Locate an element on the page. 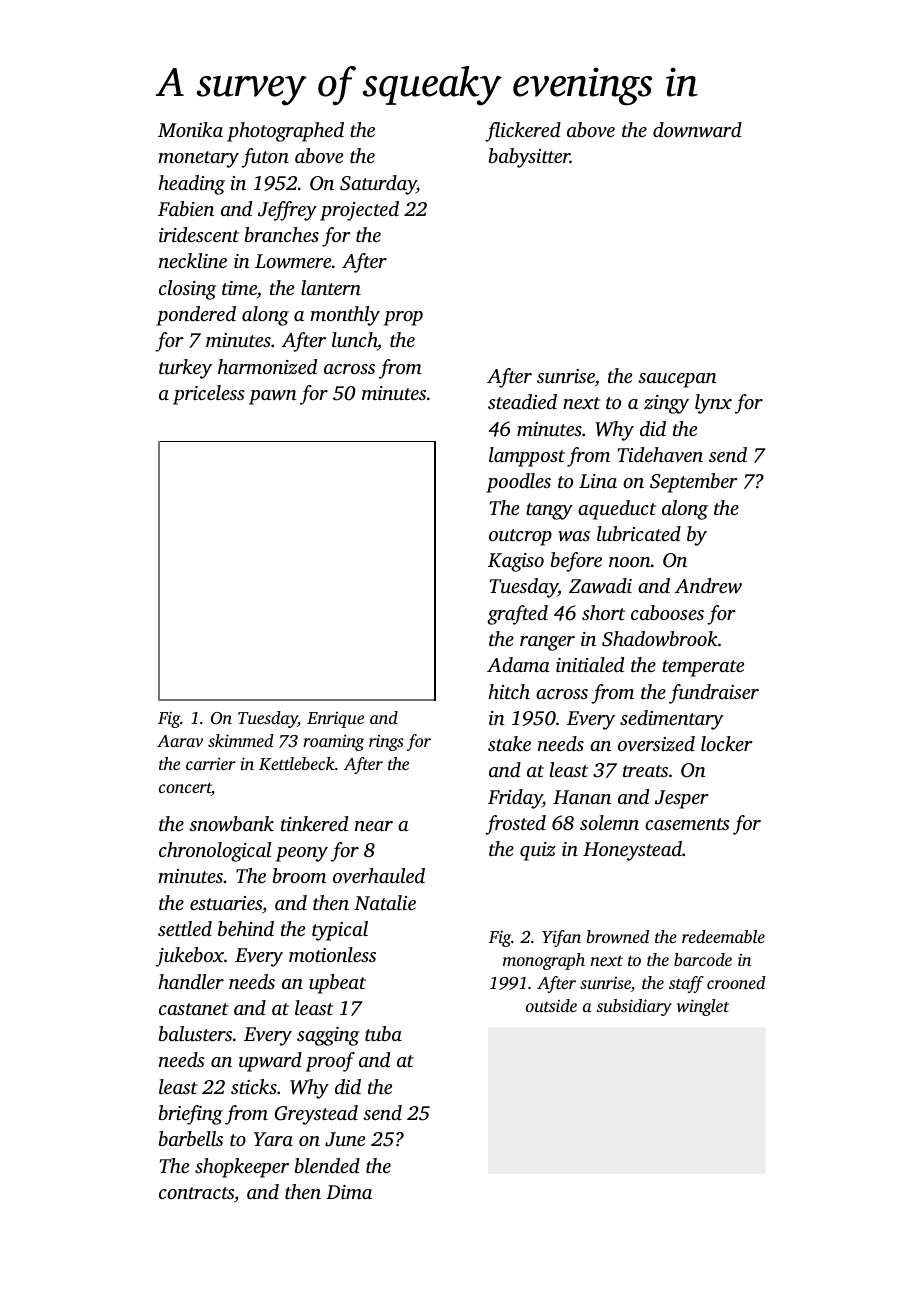  winglet is located at coordinates (703, 1007).
